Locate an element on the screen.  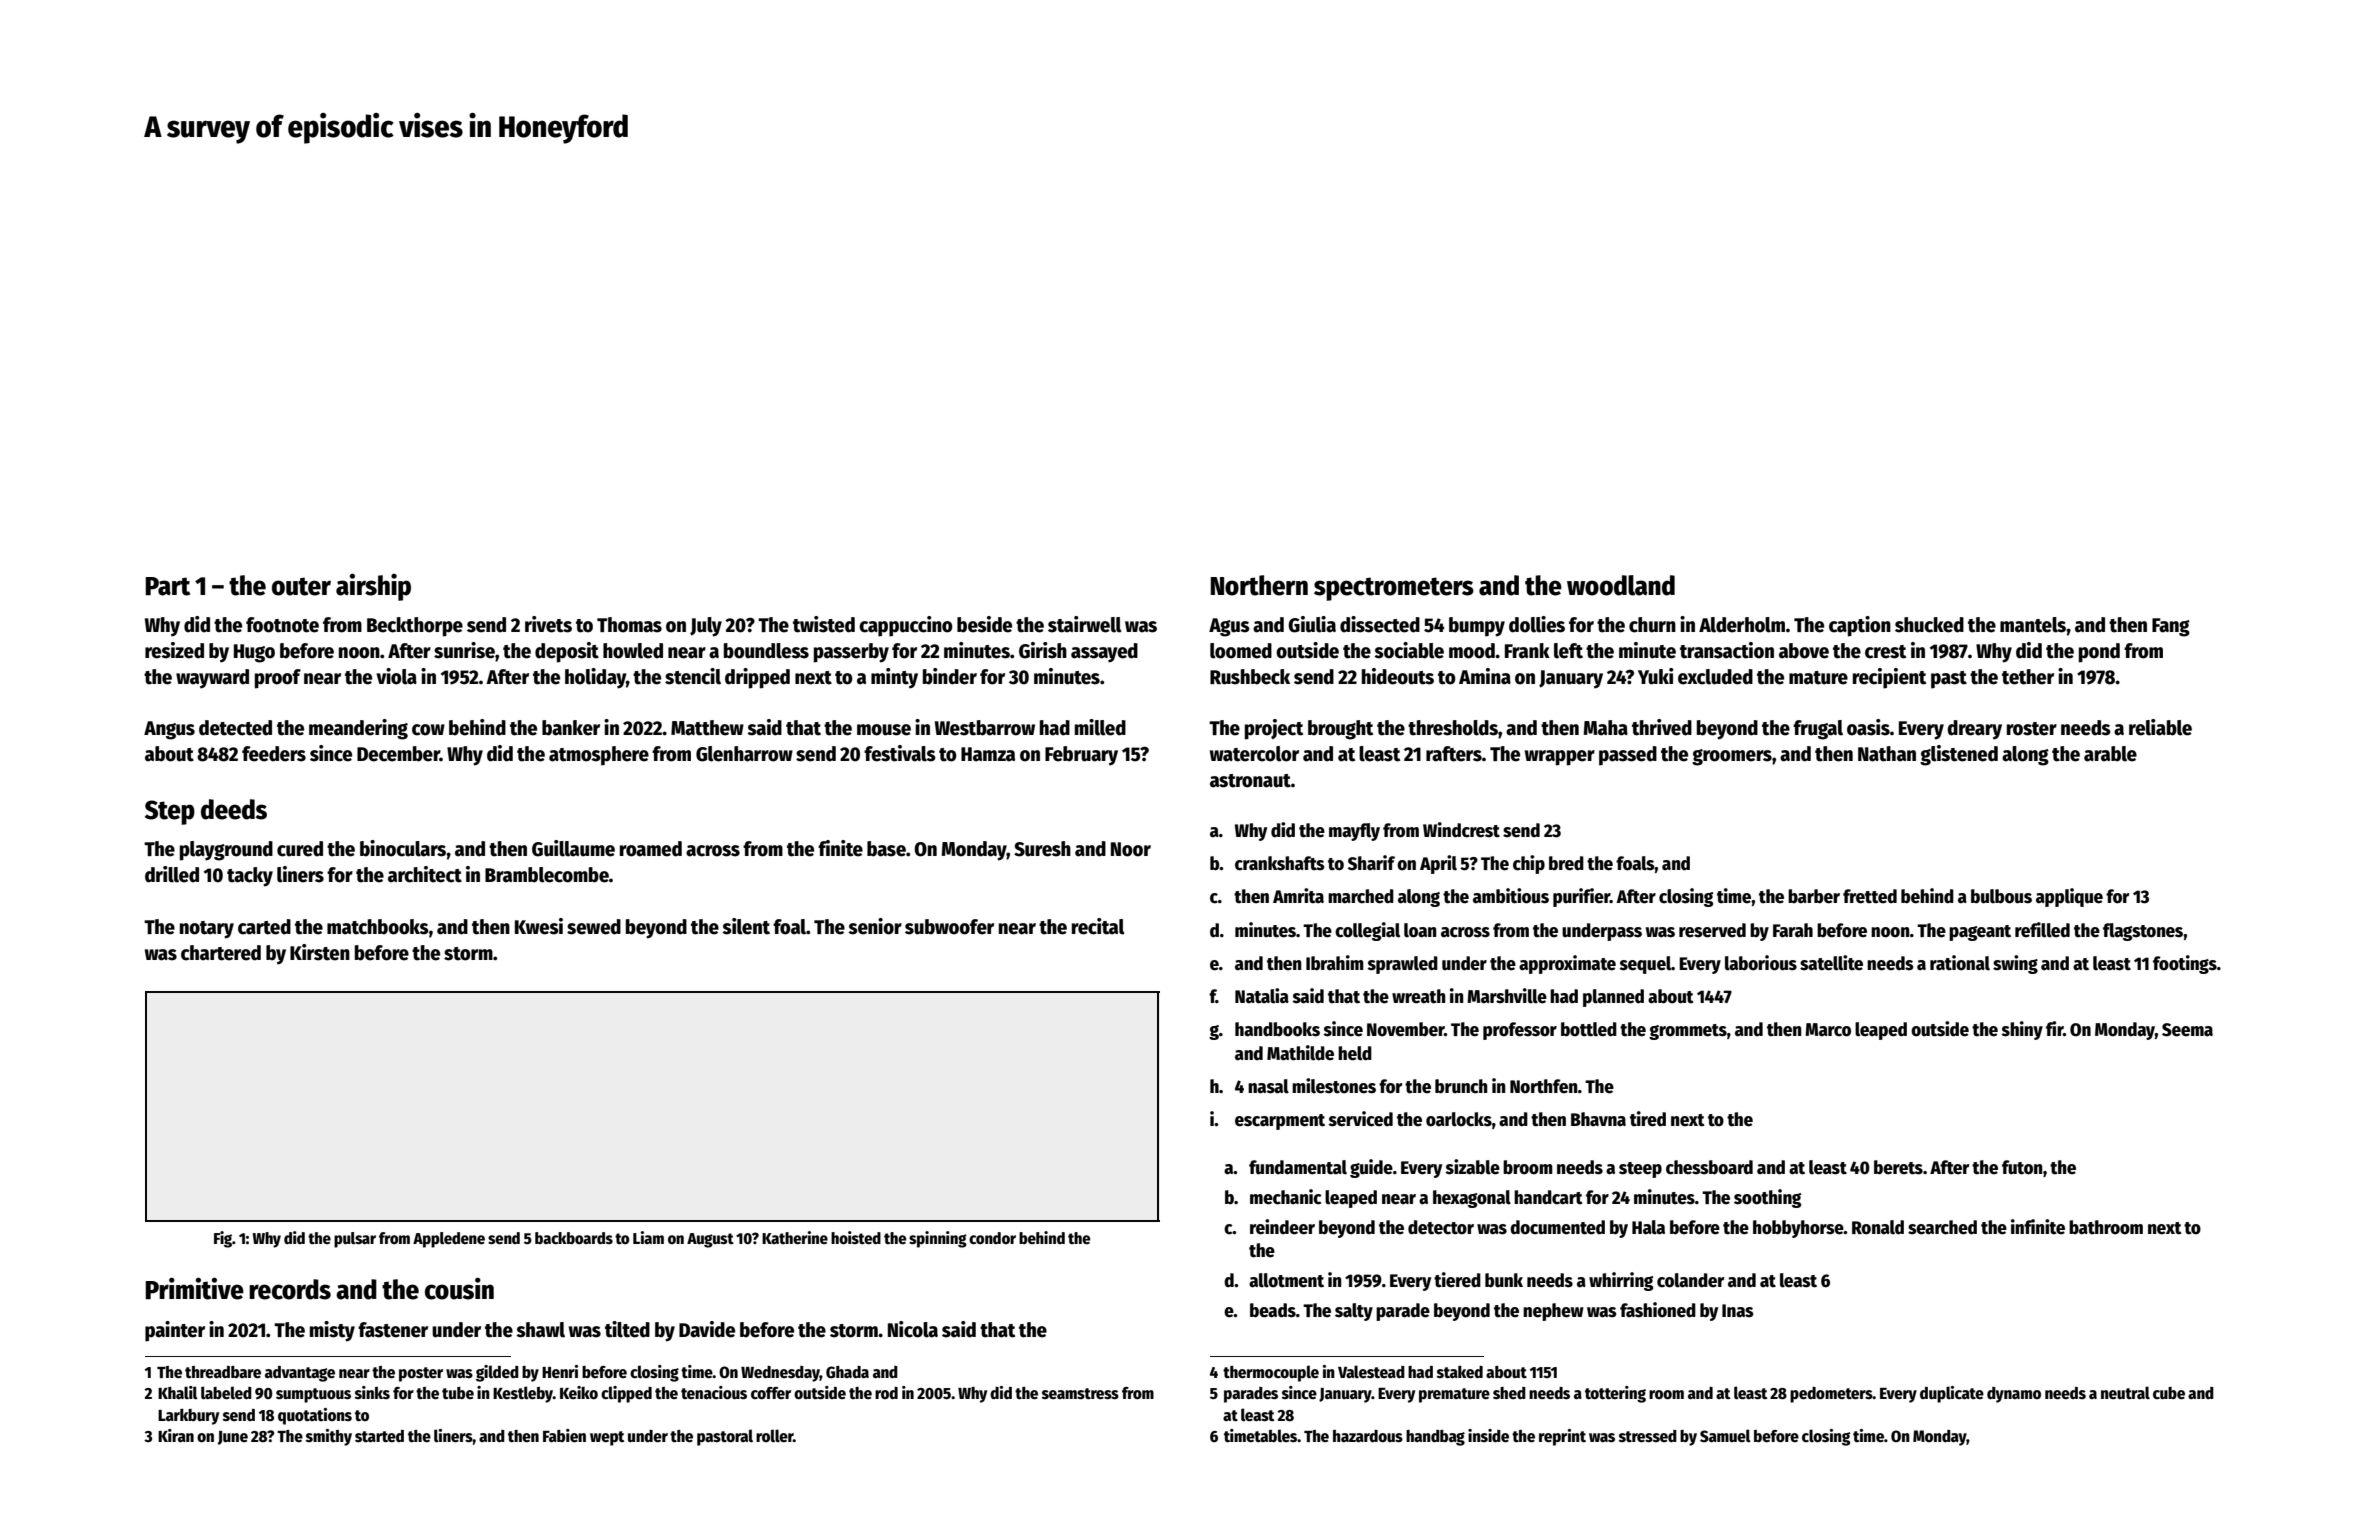
Wednesday is located at coordinates (780, 1374).
